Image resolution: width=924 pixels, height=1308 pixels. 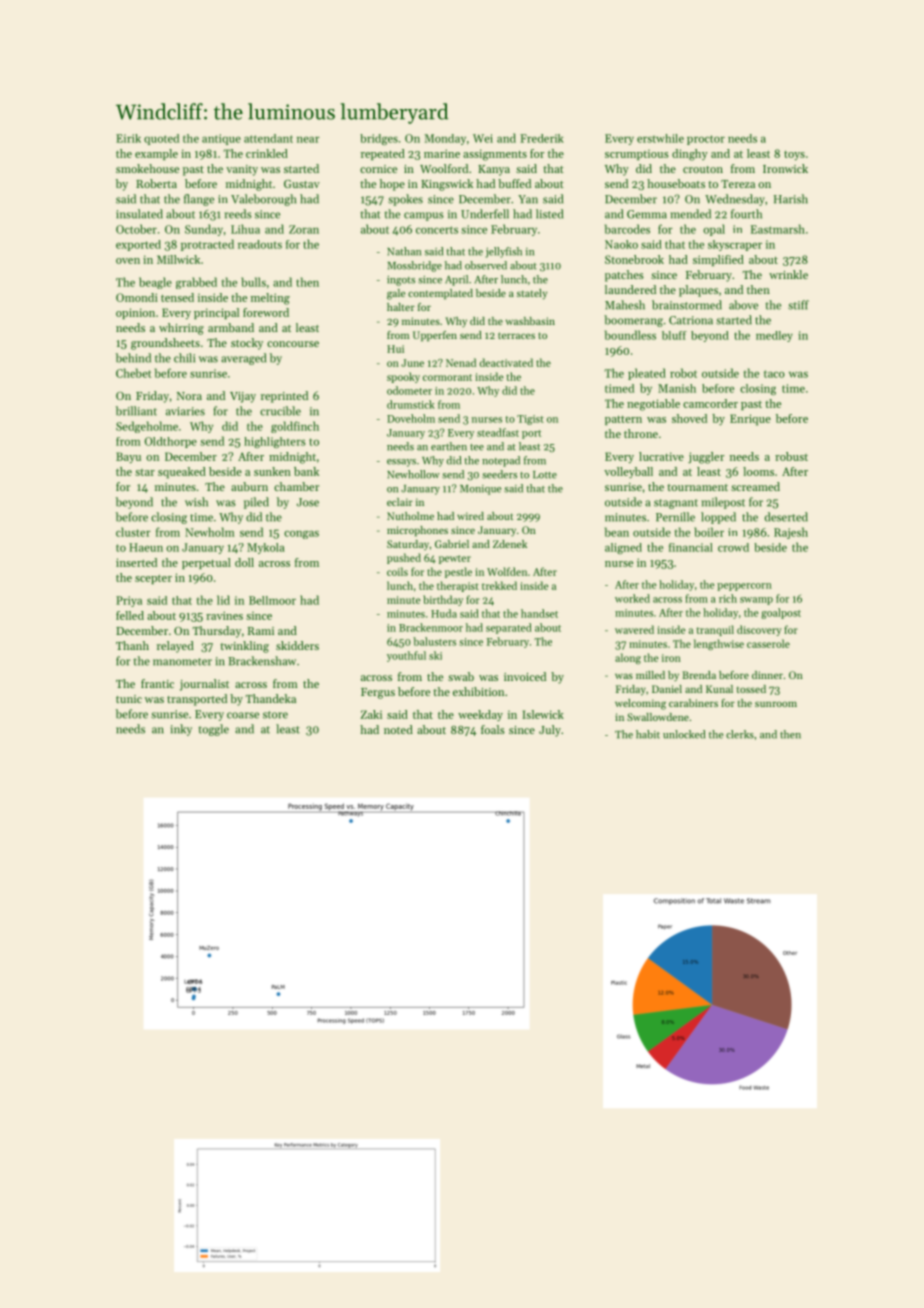 I want to click on Priya, so click(x=129, y=601).
